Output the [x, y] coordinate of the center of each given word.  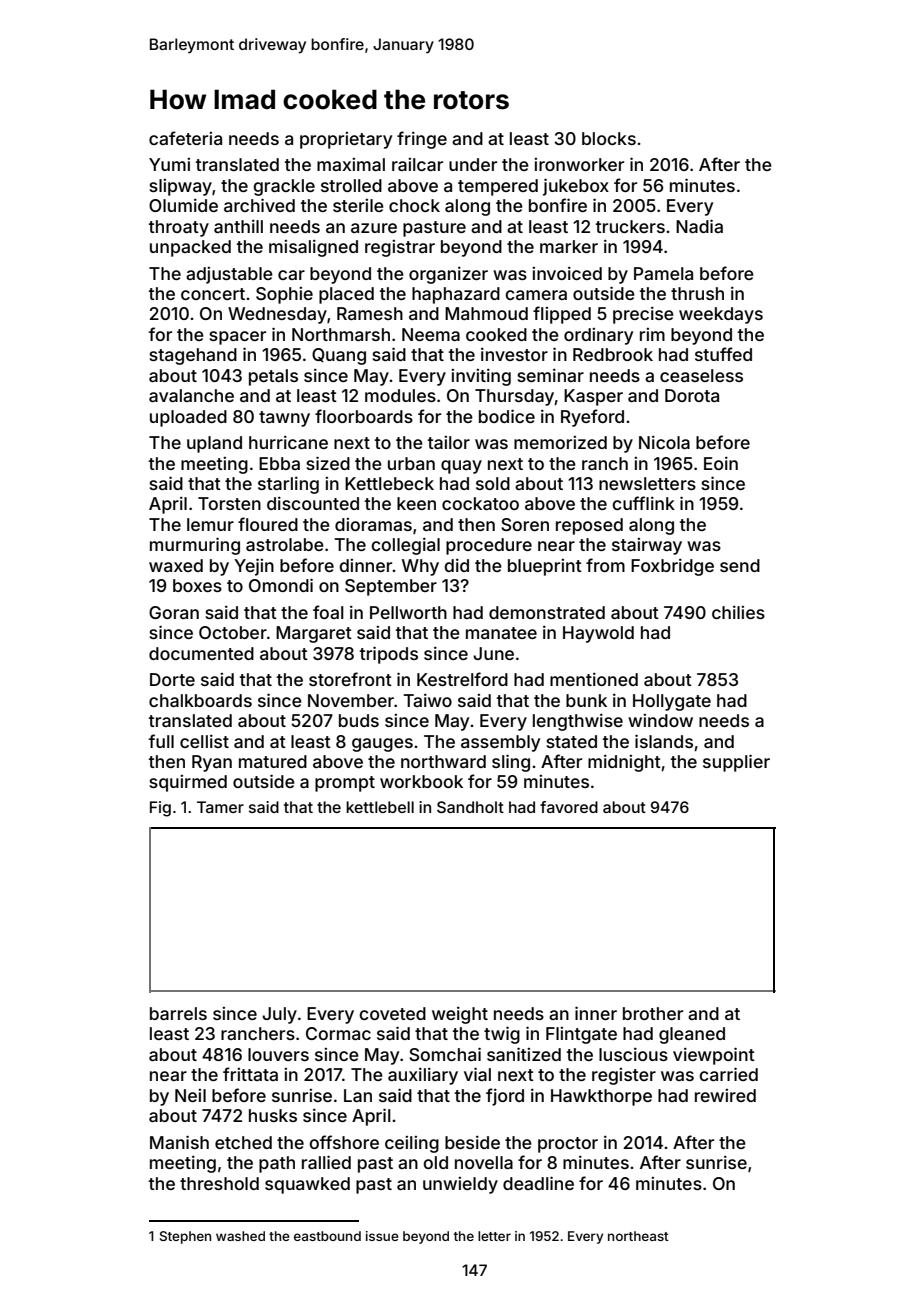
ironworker [579, 164]
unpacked [190, 248]
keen [416, 503]
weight [460, 1015]
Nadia [699, 226]
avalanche [191, 395]
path [277, 1164]
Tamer [220, 807]
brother [653, 1013]
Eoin [721, 463]
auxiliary [423, 1076]
